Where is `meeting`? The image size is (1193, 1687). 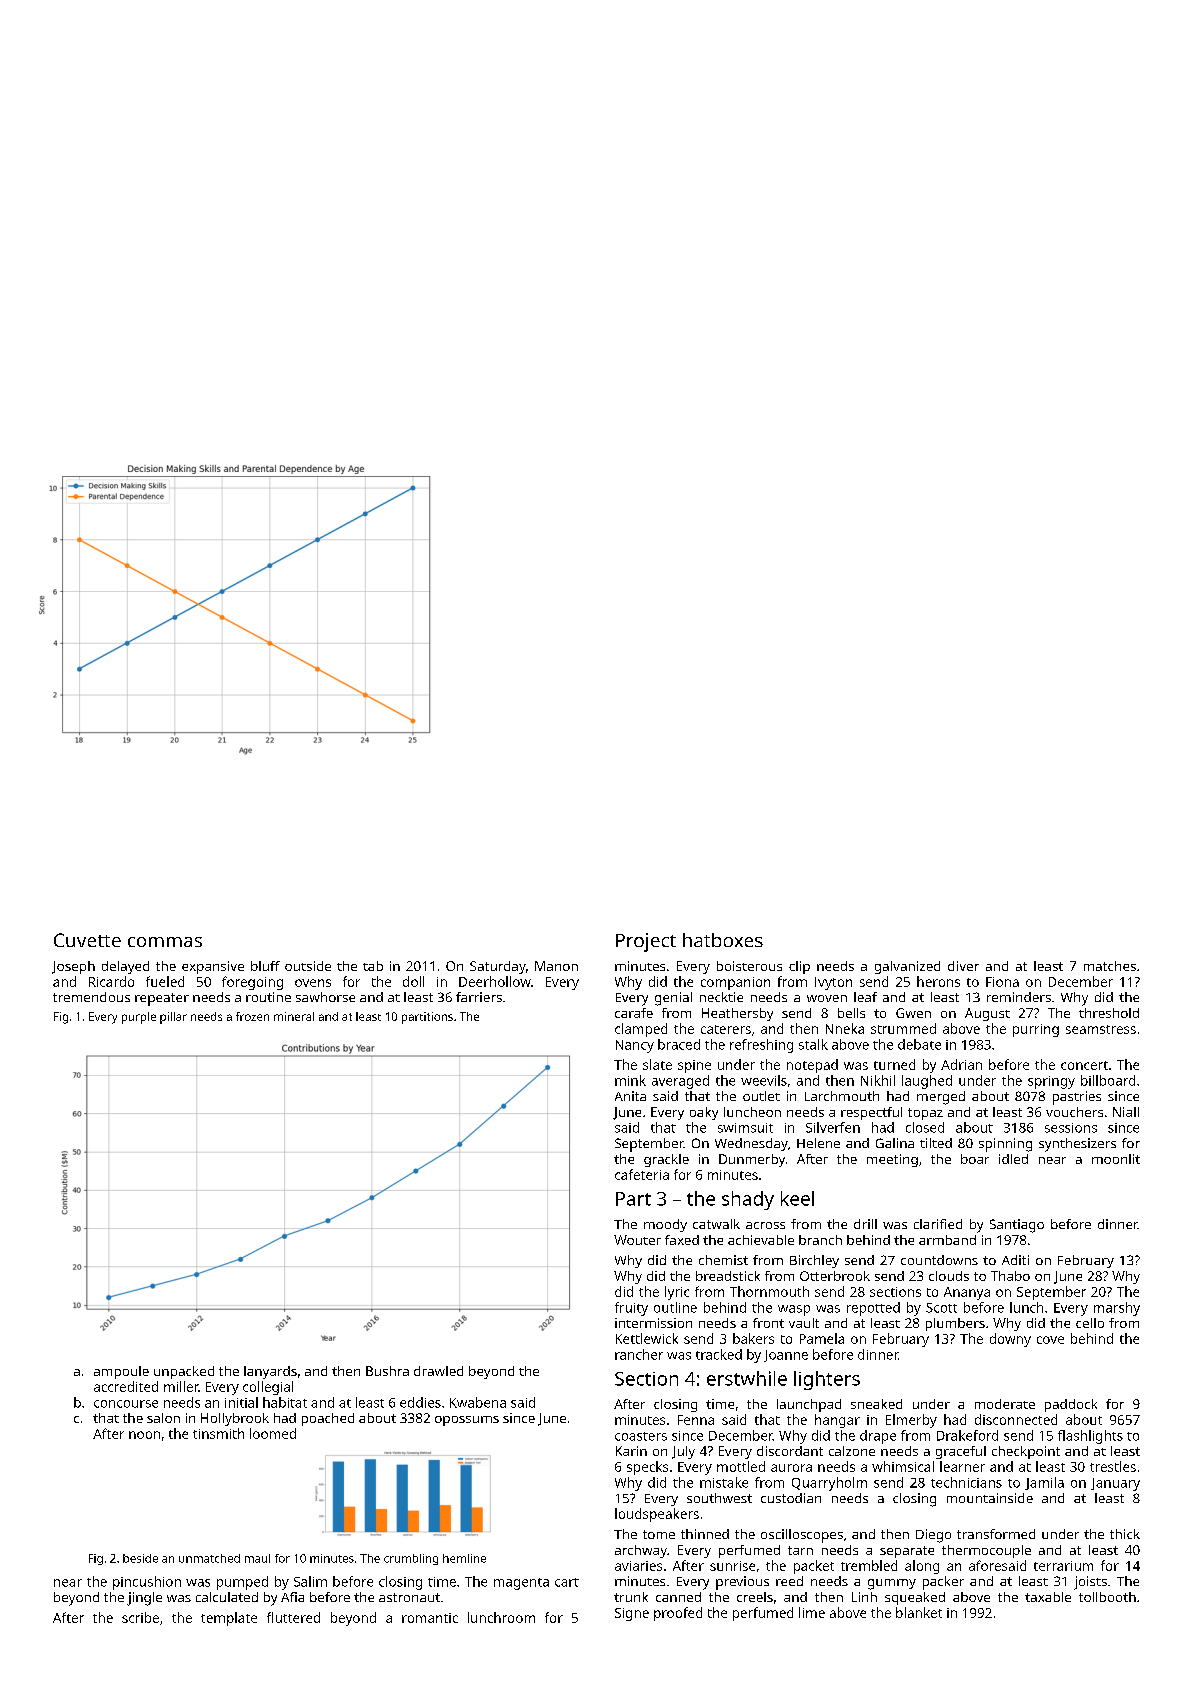
meeting is located at coordinates (892, 1160).
